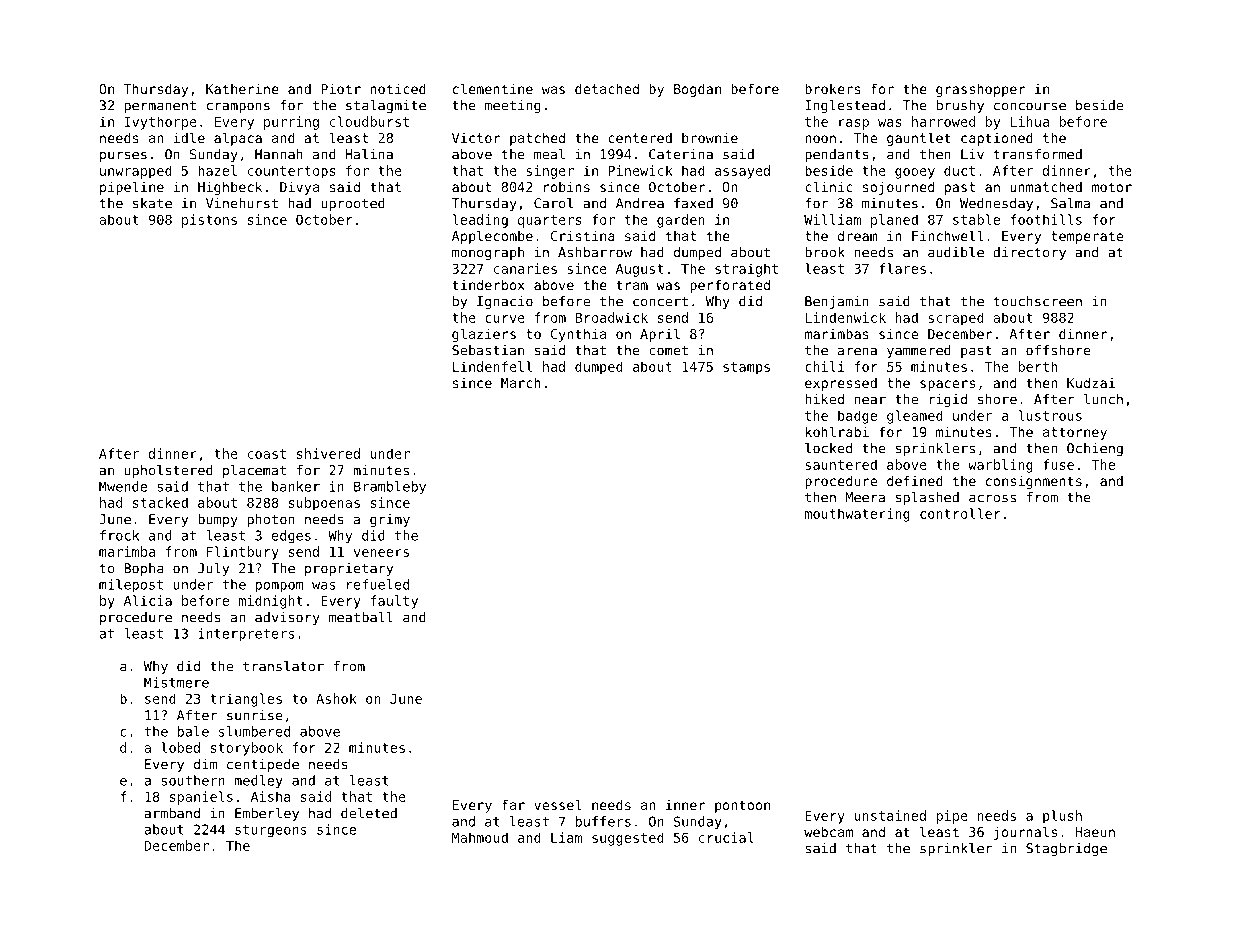  What do you see at coordinates (193, 731) in the page?
I see `bale` at bounding box center [193, 731].
